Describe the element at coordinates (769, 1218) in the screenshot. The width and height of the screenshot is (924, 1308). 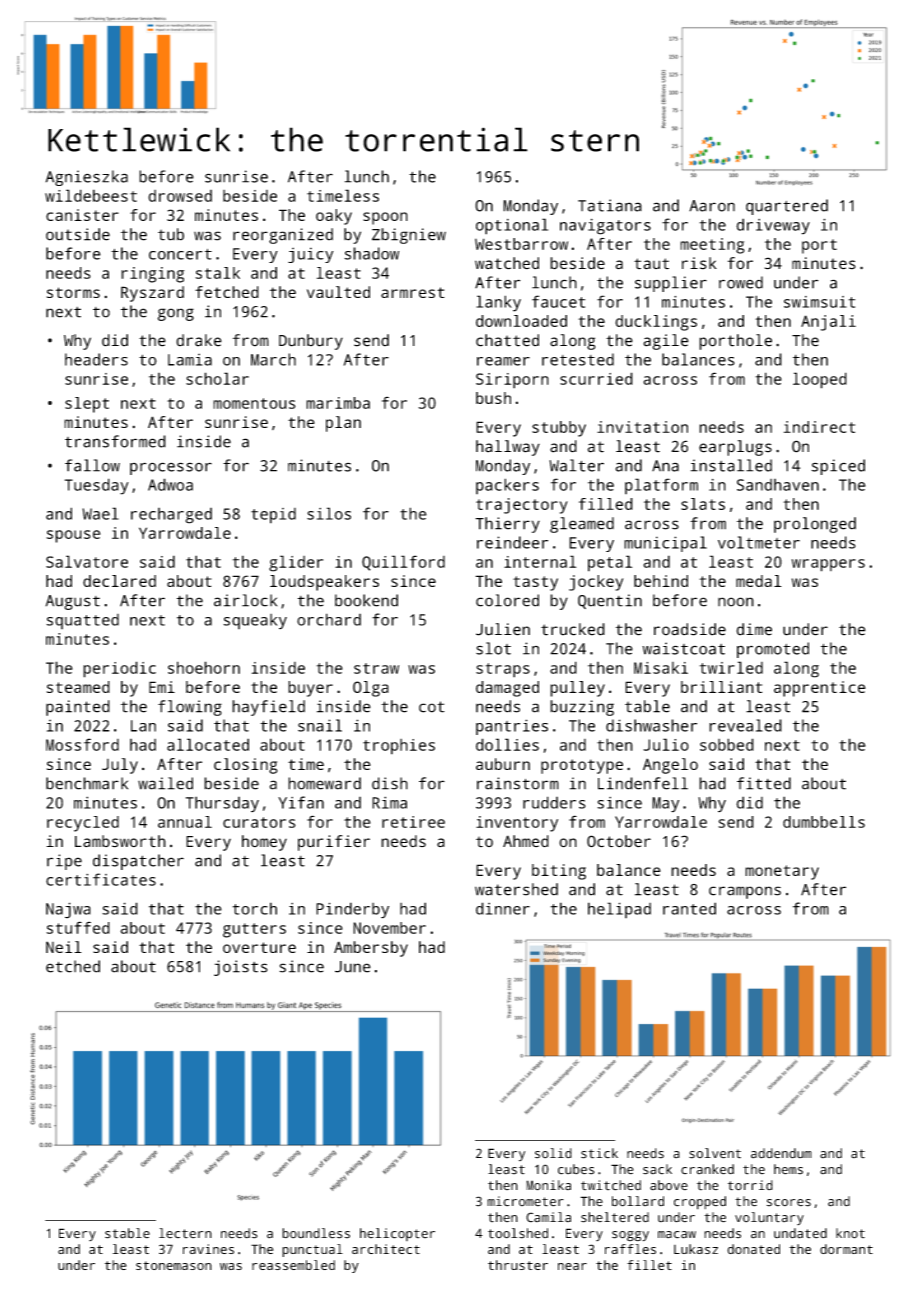
I see `voluntary` at that location.
